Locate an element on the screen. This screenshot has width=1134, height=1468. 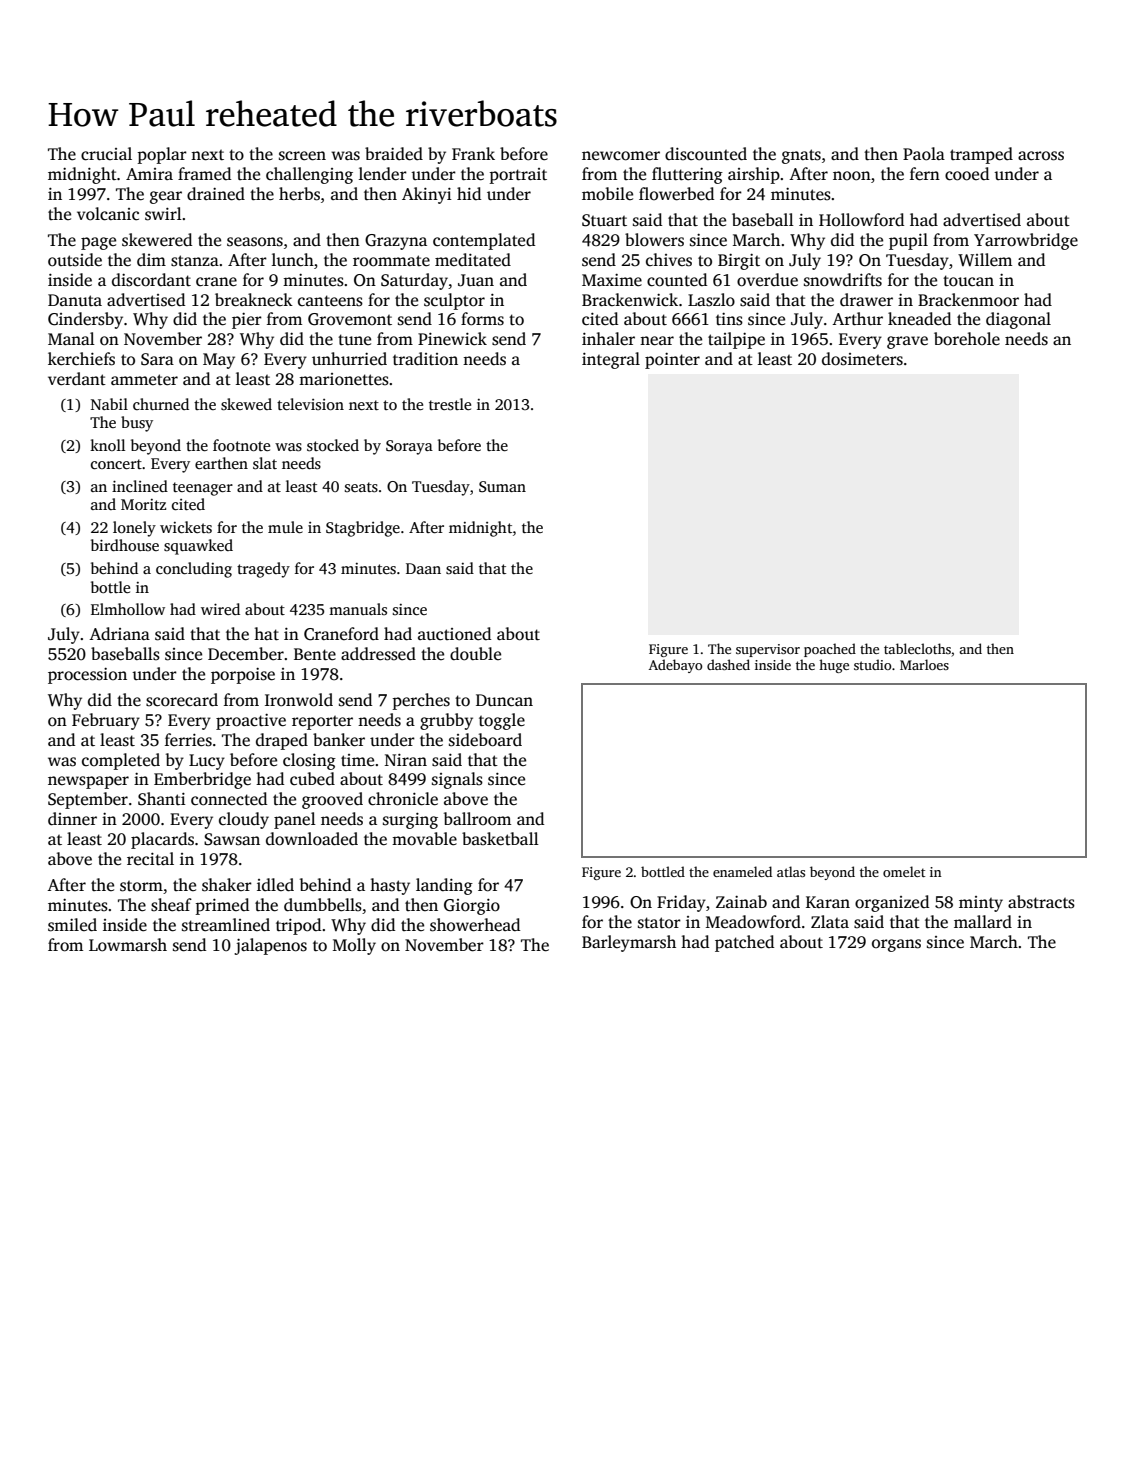
poached is located at coordinates (830, 650).
